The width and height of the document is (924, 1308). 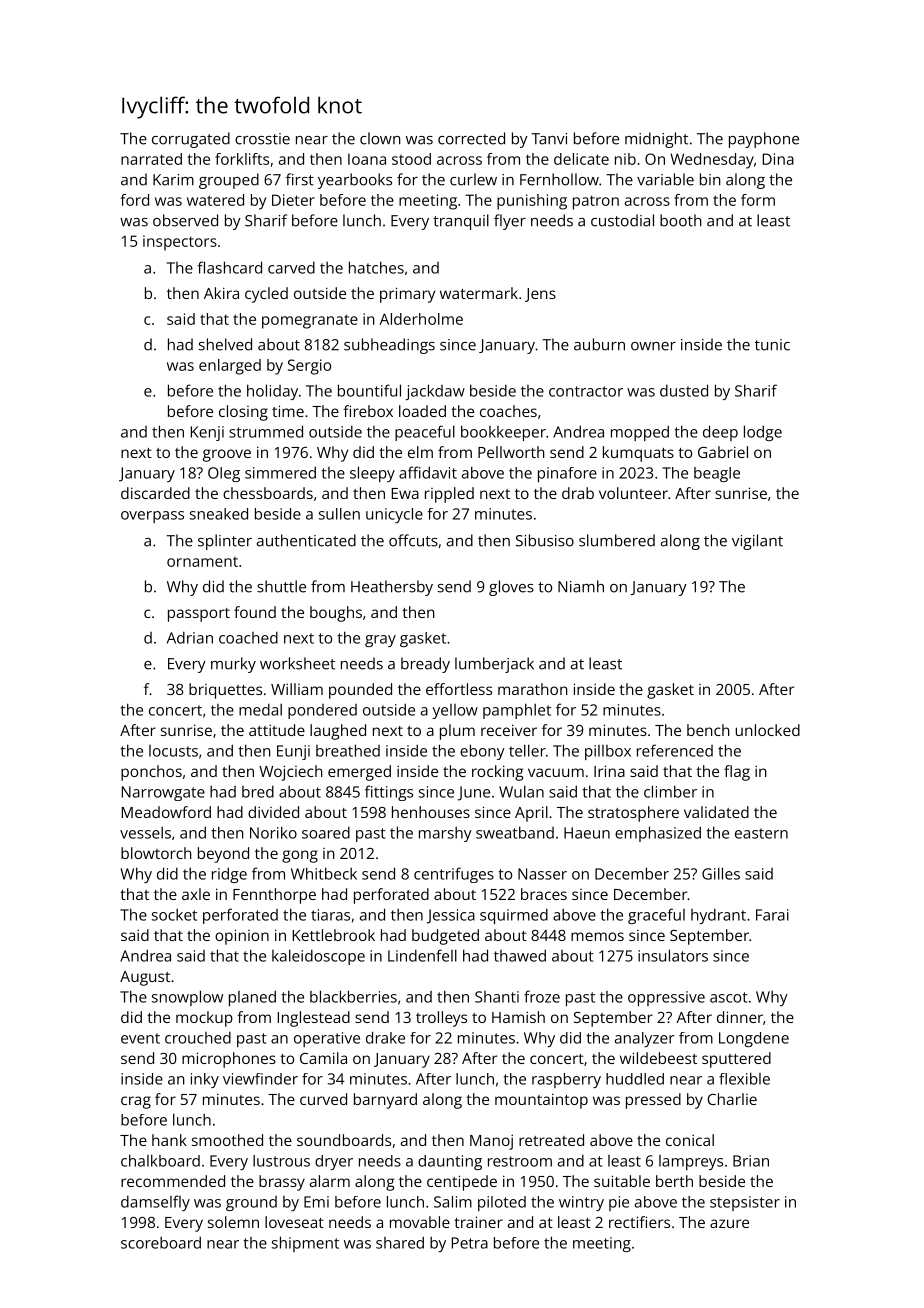 What do you see at coordinates (161, 1242) in the document?
I see `scoreboard` at bounding box center [161, 1242].
